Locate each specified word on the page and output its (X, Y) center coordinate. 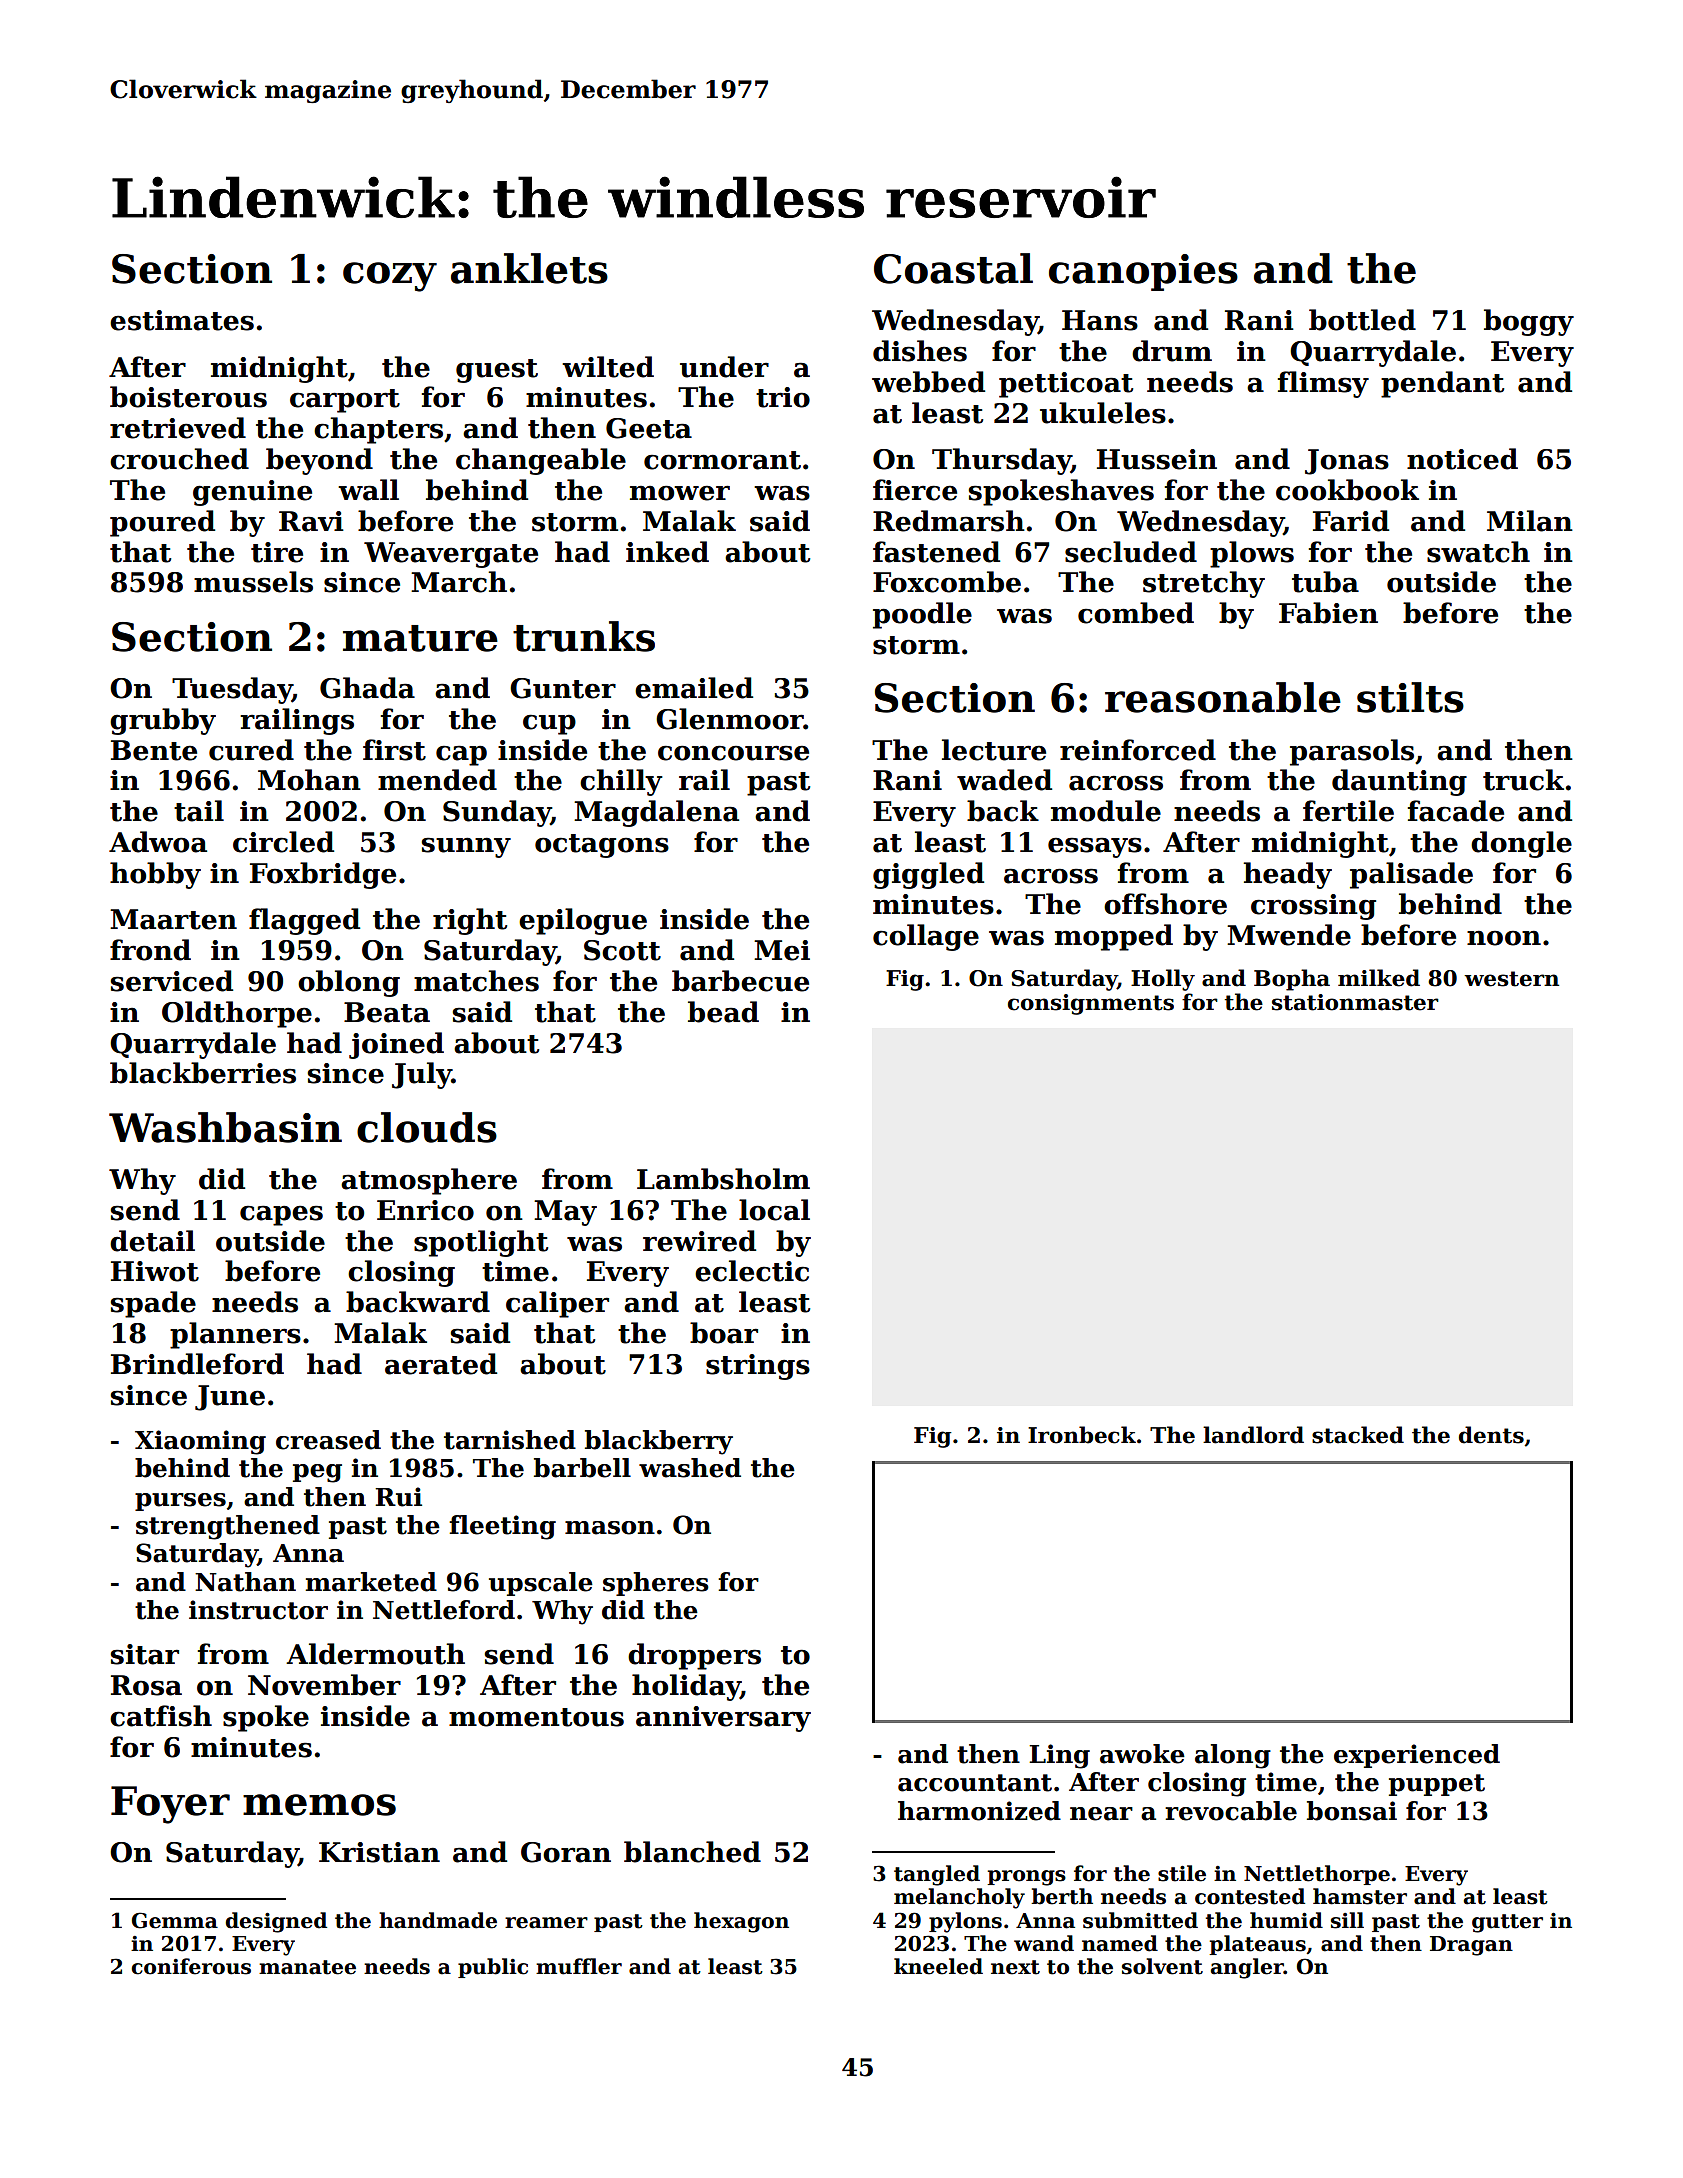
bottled (1362, 320)
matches (476, 981)
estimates (182, 320)
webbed (928, 382)
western (1511, 979)
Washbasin (225, 1127)
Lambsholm (723, 1179)
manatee (307, 1967)
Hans (1100, 320)
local (774, 1210)
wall (368, 490)
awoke (1142, 1754)
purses (180, 1502)
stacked (1358, 1435)
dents (1491, 1435)
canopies (1143, 272)
